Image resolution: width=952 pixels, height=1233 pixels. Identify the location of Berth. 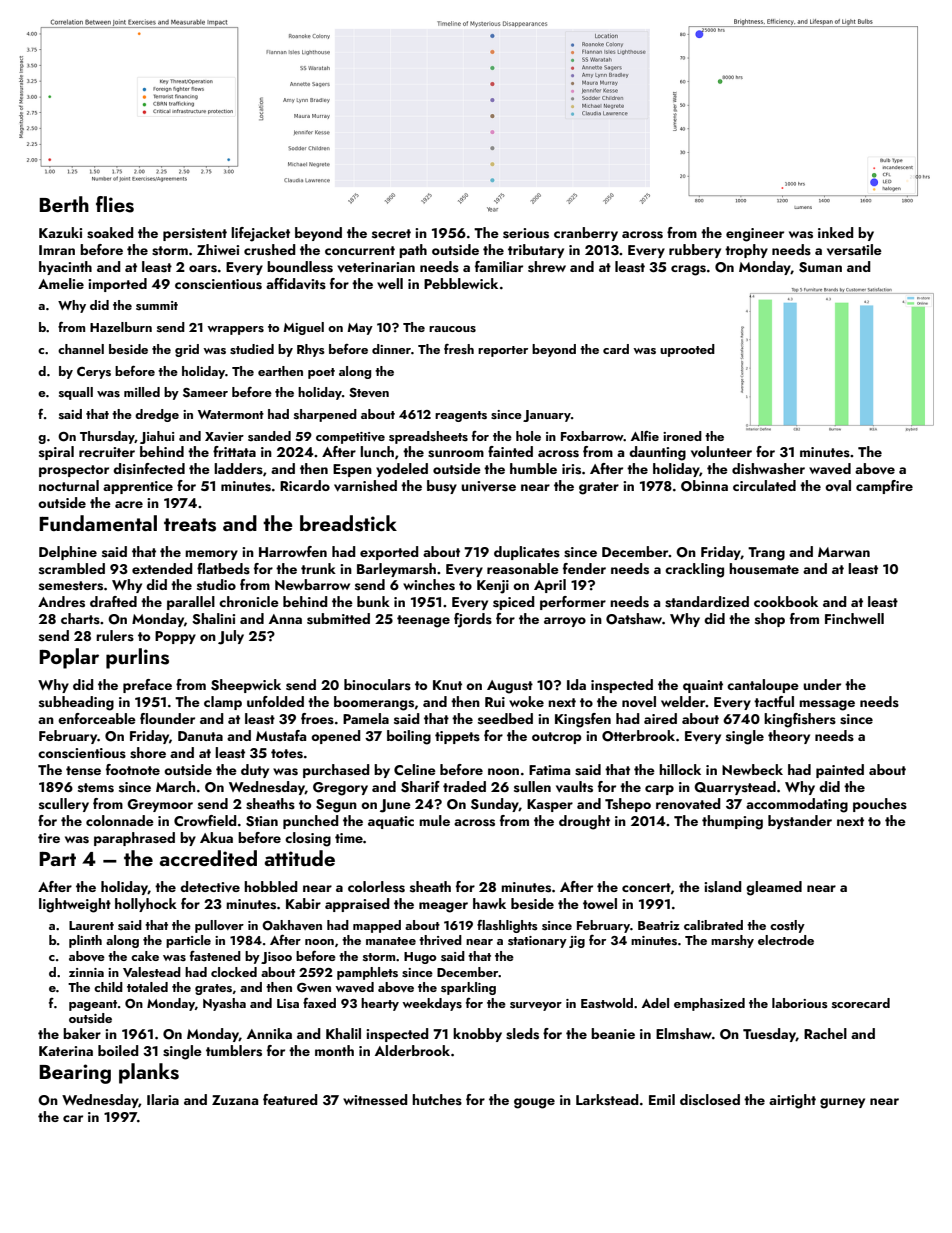
(64, 204).
